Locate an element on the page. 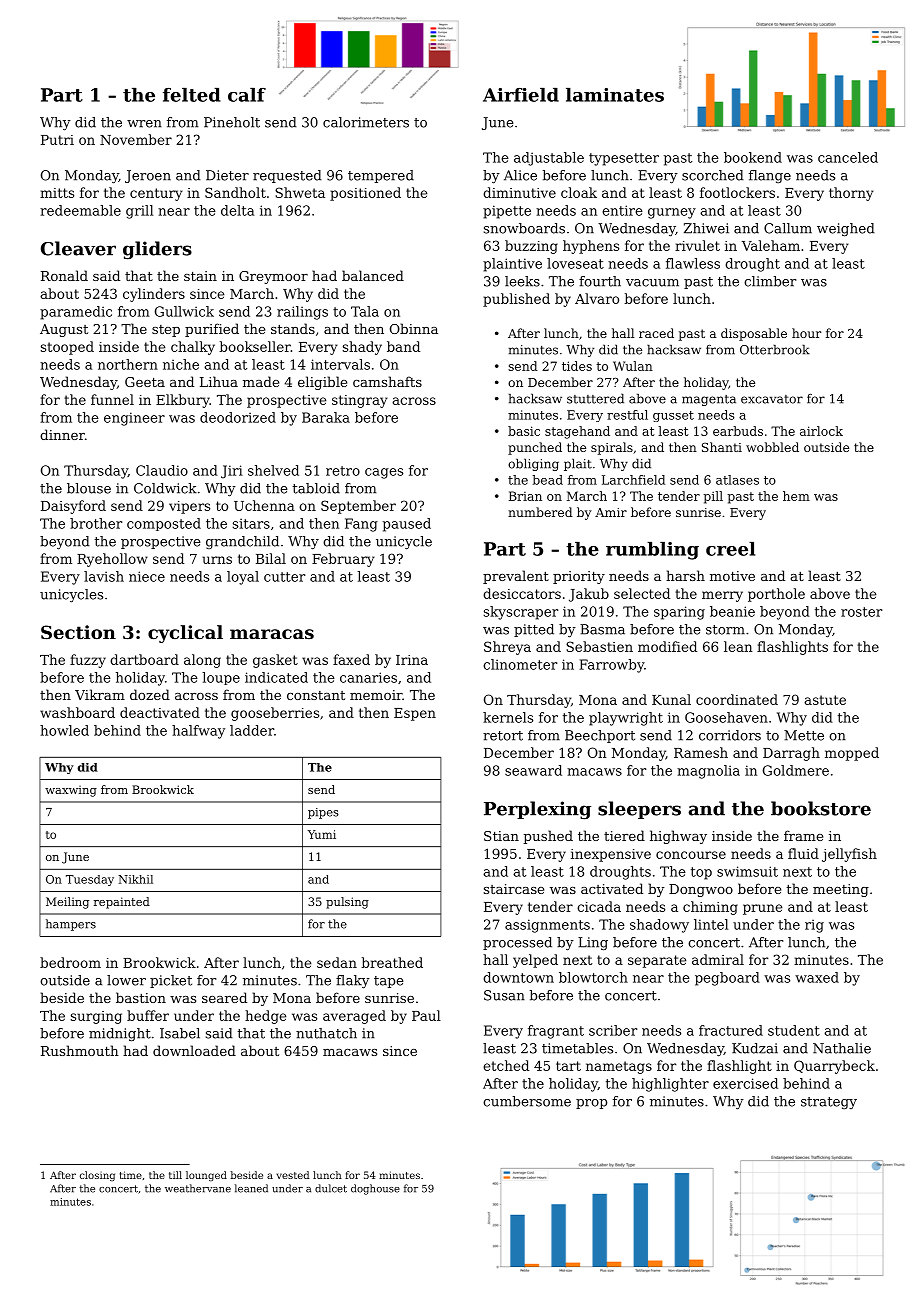 This image has height=1308, width=924. requested is located at coordinates (287, 176).
